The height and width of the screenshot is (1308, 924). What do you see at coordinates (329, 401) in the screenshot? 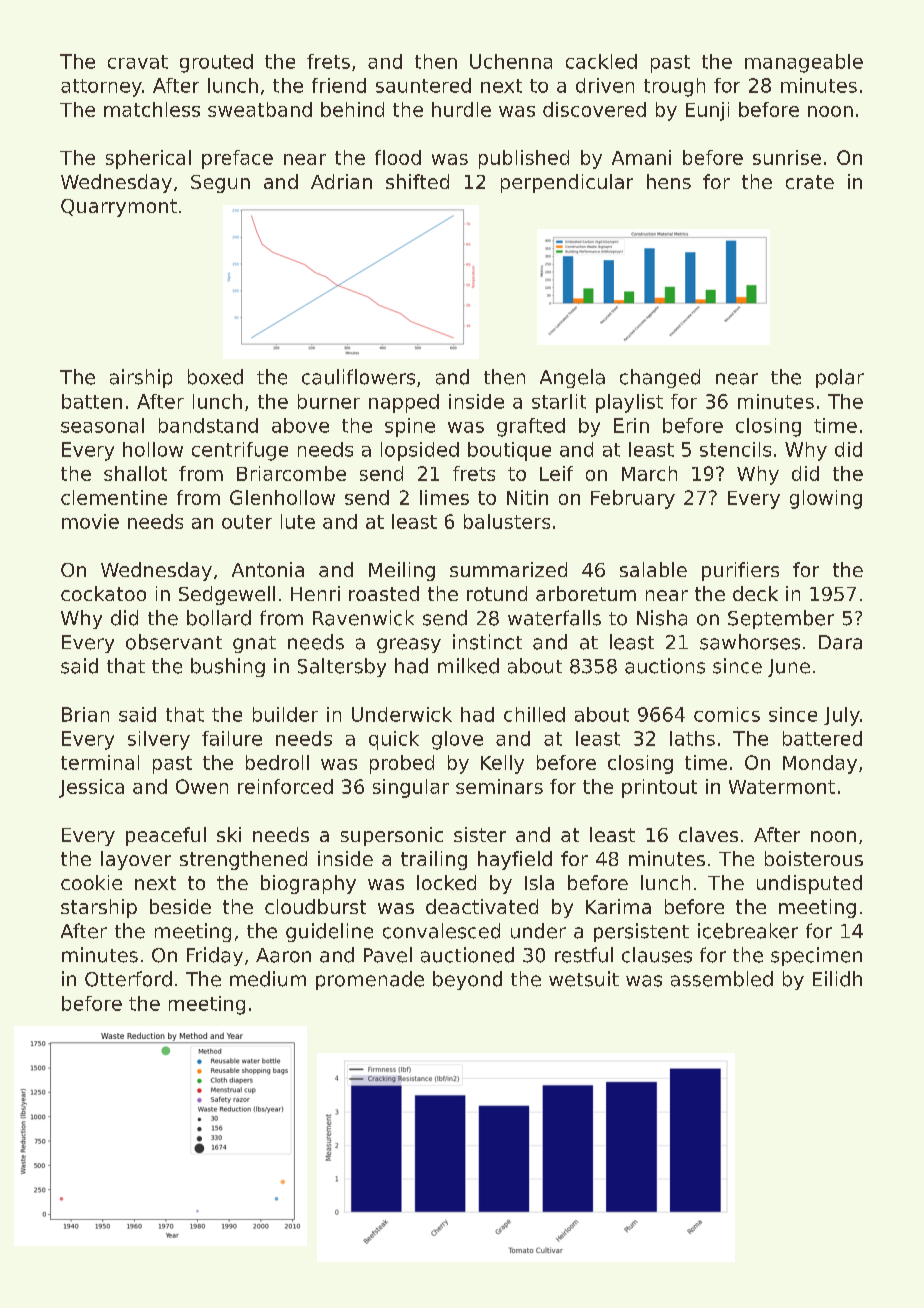
I see `burner` at bounding box center [329, 401].
